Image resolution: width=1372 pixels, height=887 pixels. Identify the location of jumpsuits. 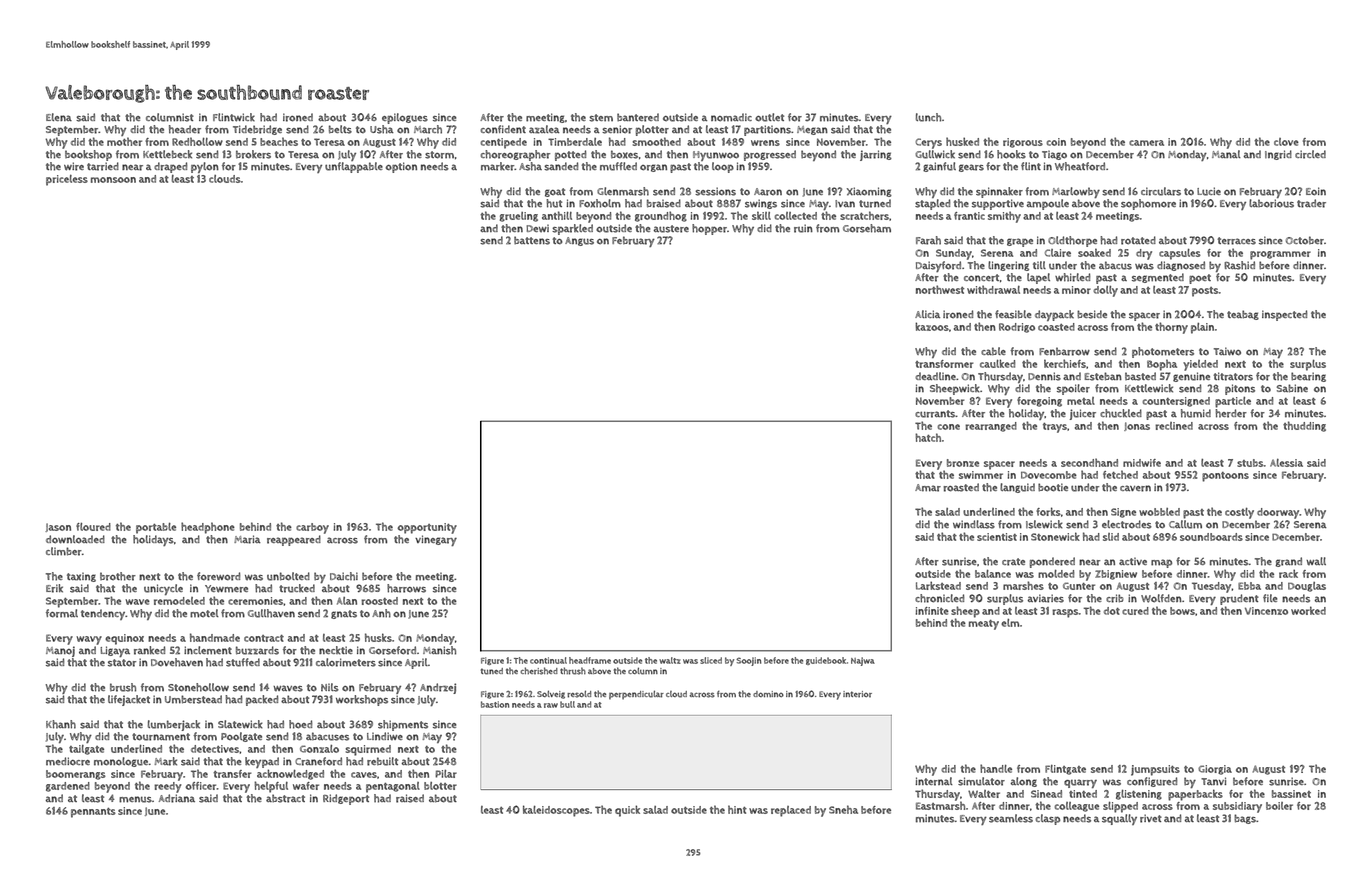
(1155, 770).
